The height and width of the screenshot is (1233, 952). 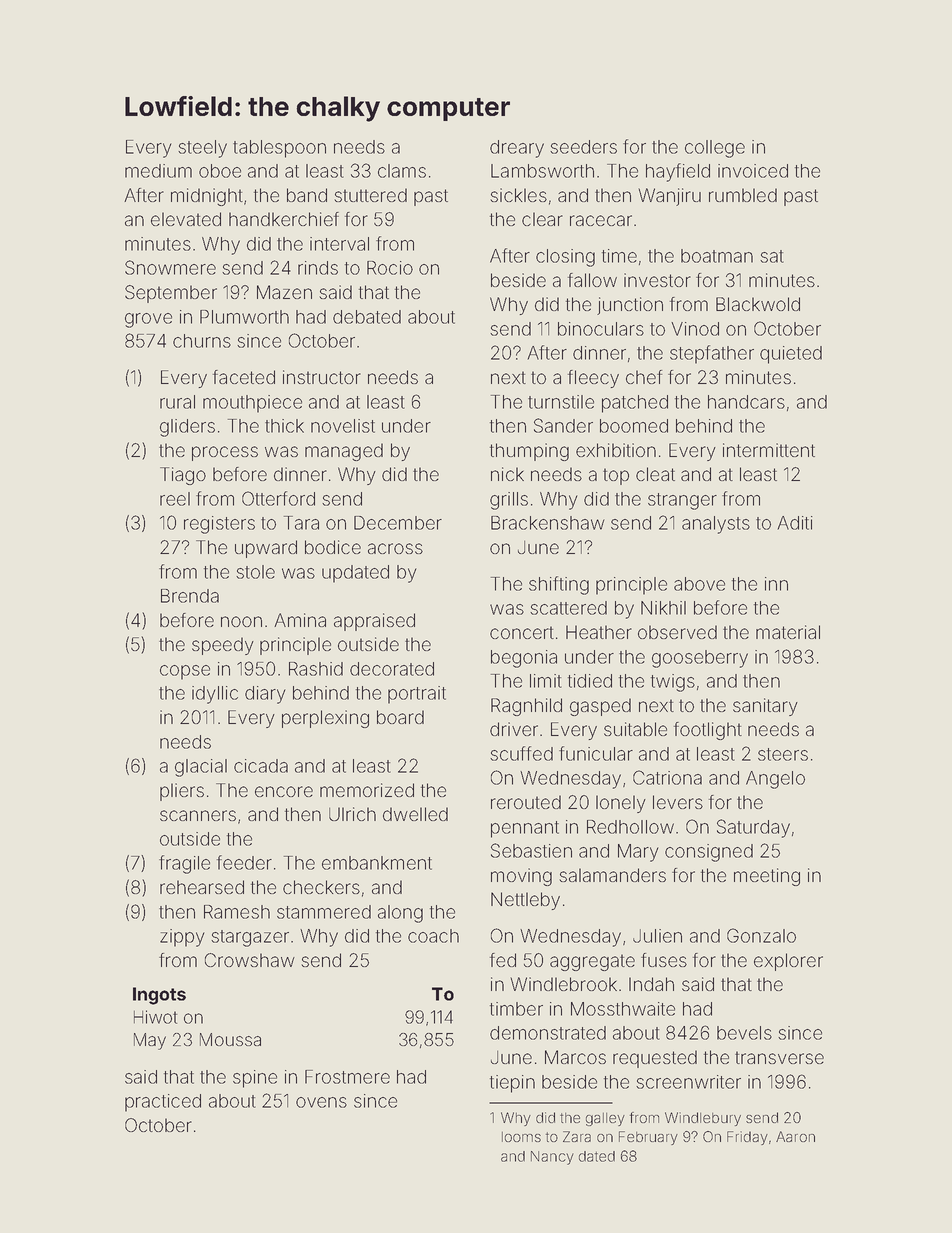 What do you see at coordinates (343, 426) in the screenshot?
I see `novelist` at bounding box center [343, 426].
